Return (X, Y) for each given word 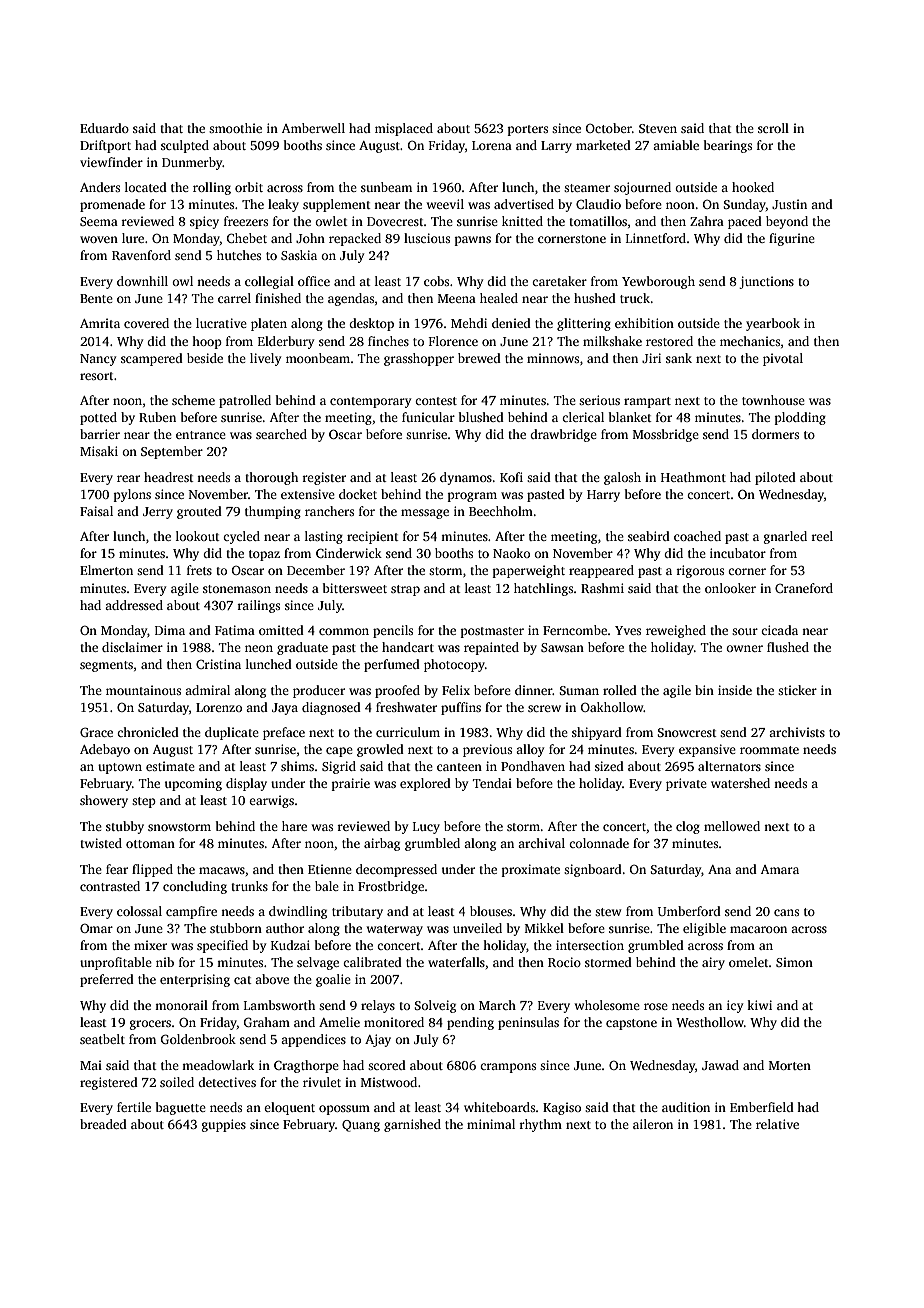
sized (609, 766)
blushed (481, 417)
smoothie (235, 128)
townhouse (773, 400)
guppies (224, 1125)
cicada (779, 630)
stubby (125, 827)
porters (528, 130)
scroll (773, 128)
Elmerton (106, 570)
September (172, 452)
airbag (382, 844)
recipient (373, 537)
